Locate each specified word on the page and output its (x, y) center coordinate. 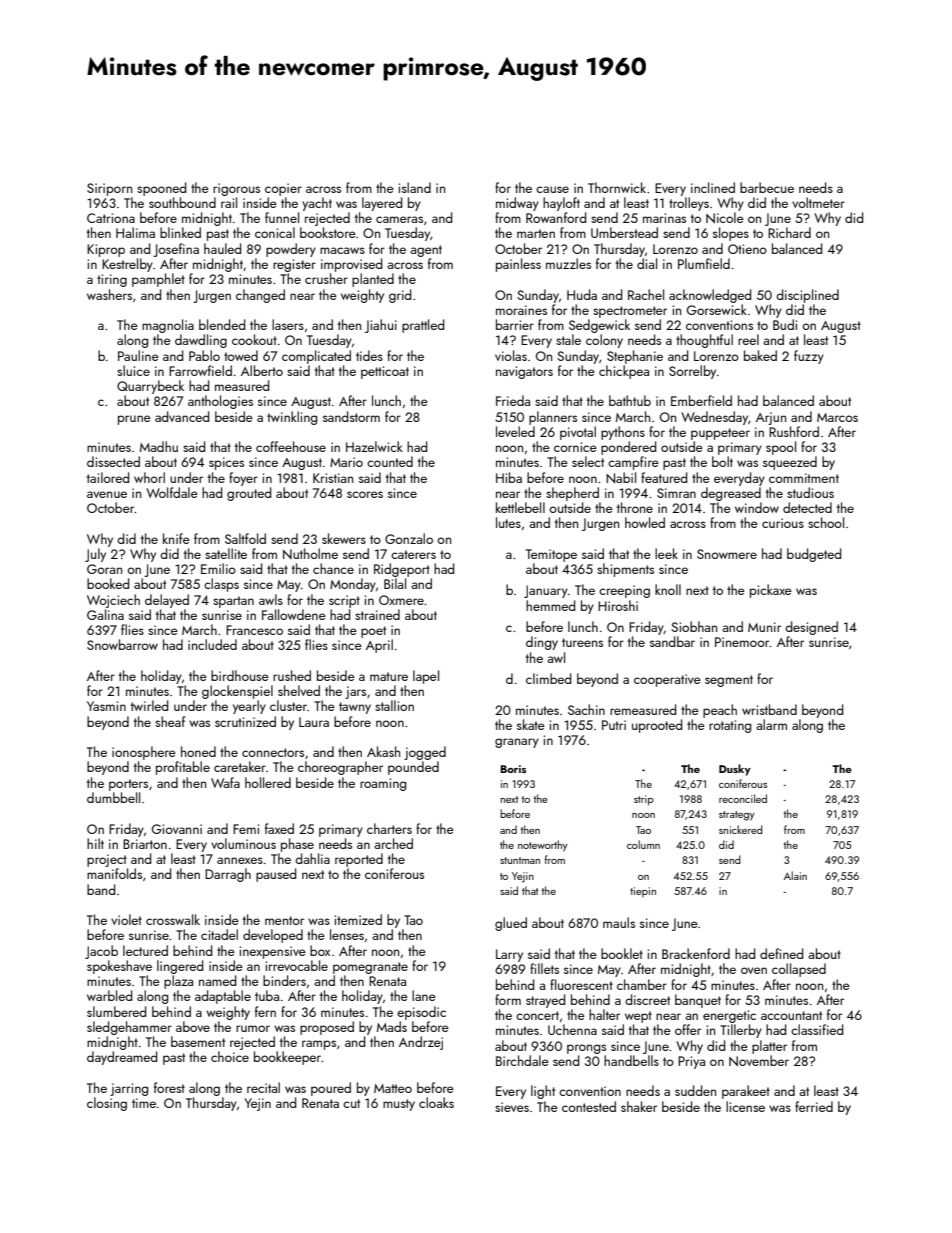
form (508, 999)
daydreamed (122, 1058)
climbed (548, 678)
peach (720, 711)
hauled (222, 248)
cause (552, 189)
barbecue (767, 187)
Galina (105, 614)
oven (754, 970)
